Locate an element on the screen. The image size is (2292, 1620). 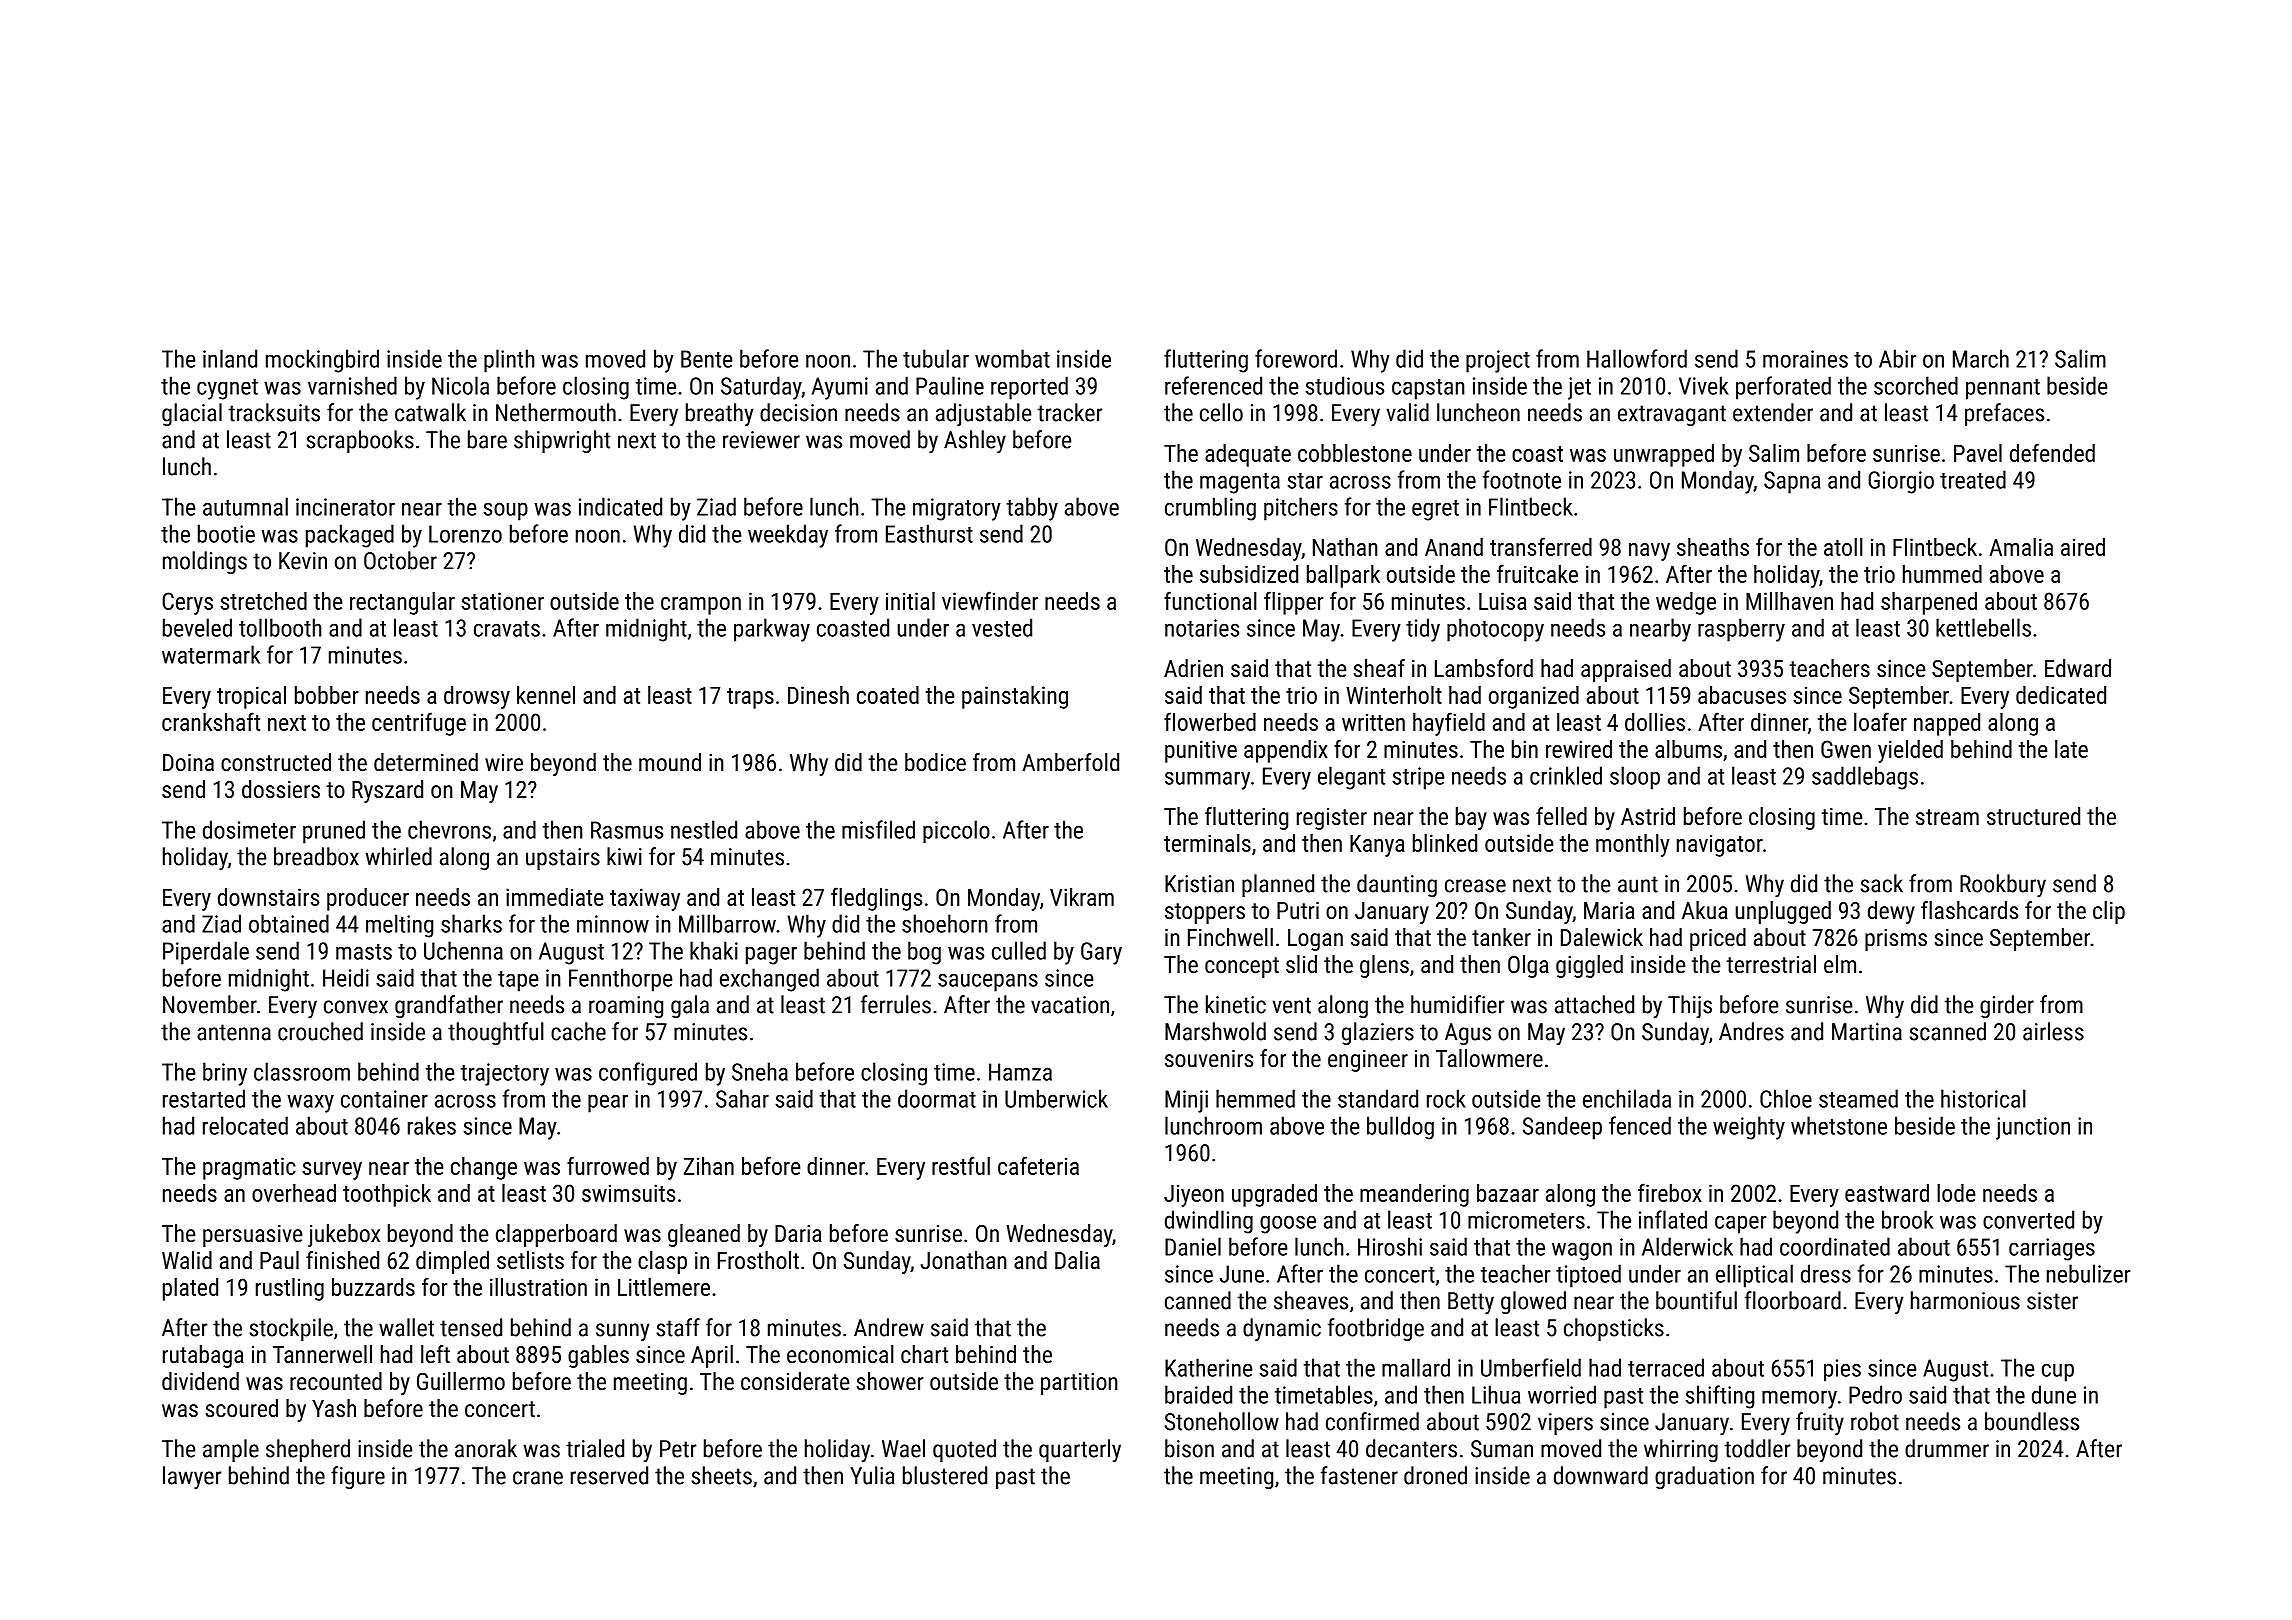
appraised is located at coordinates (1626, 670).
